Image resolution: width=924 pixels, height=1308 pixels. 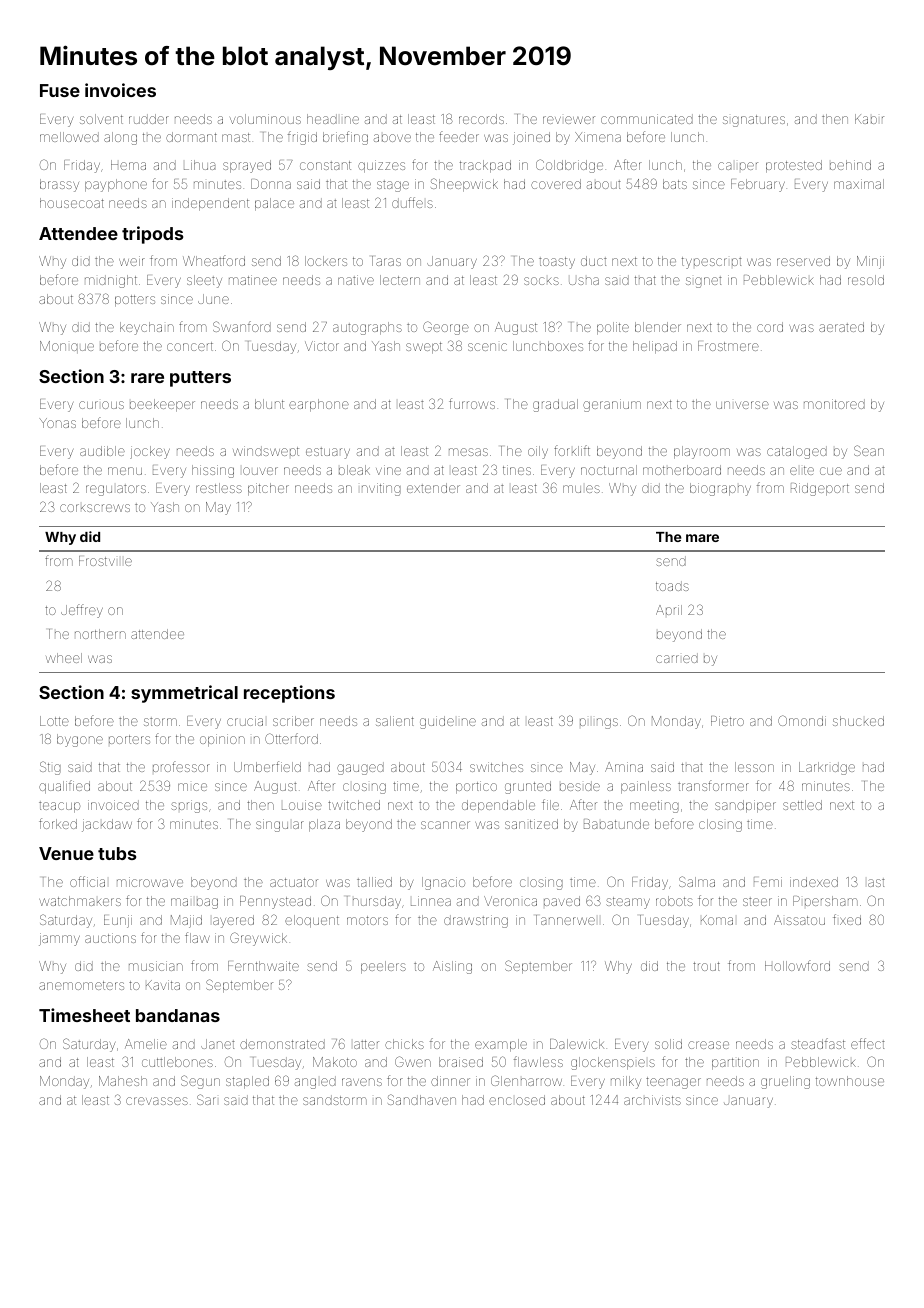 What do you see at coordinates (599, 723) in the screenshot?
I see `pilings` at bounding box center [599, 723].
